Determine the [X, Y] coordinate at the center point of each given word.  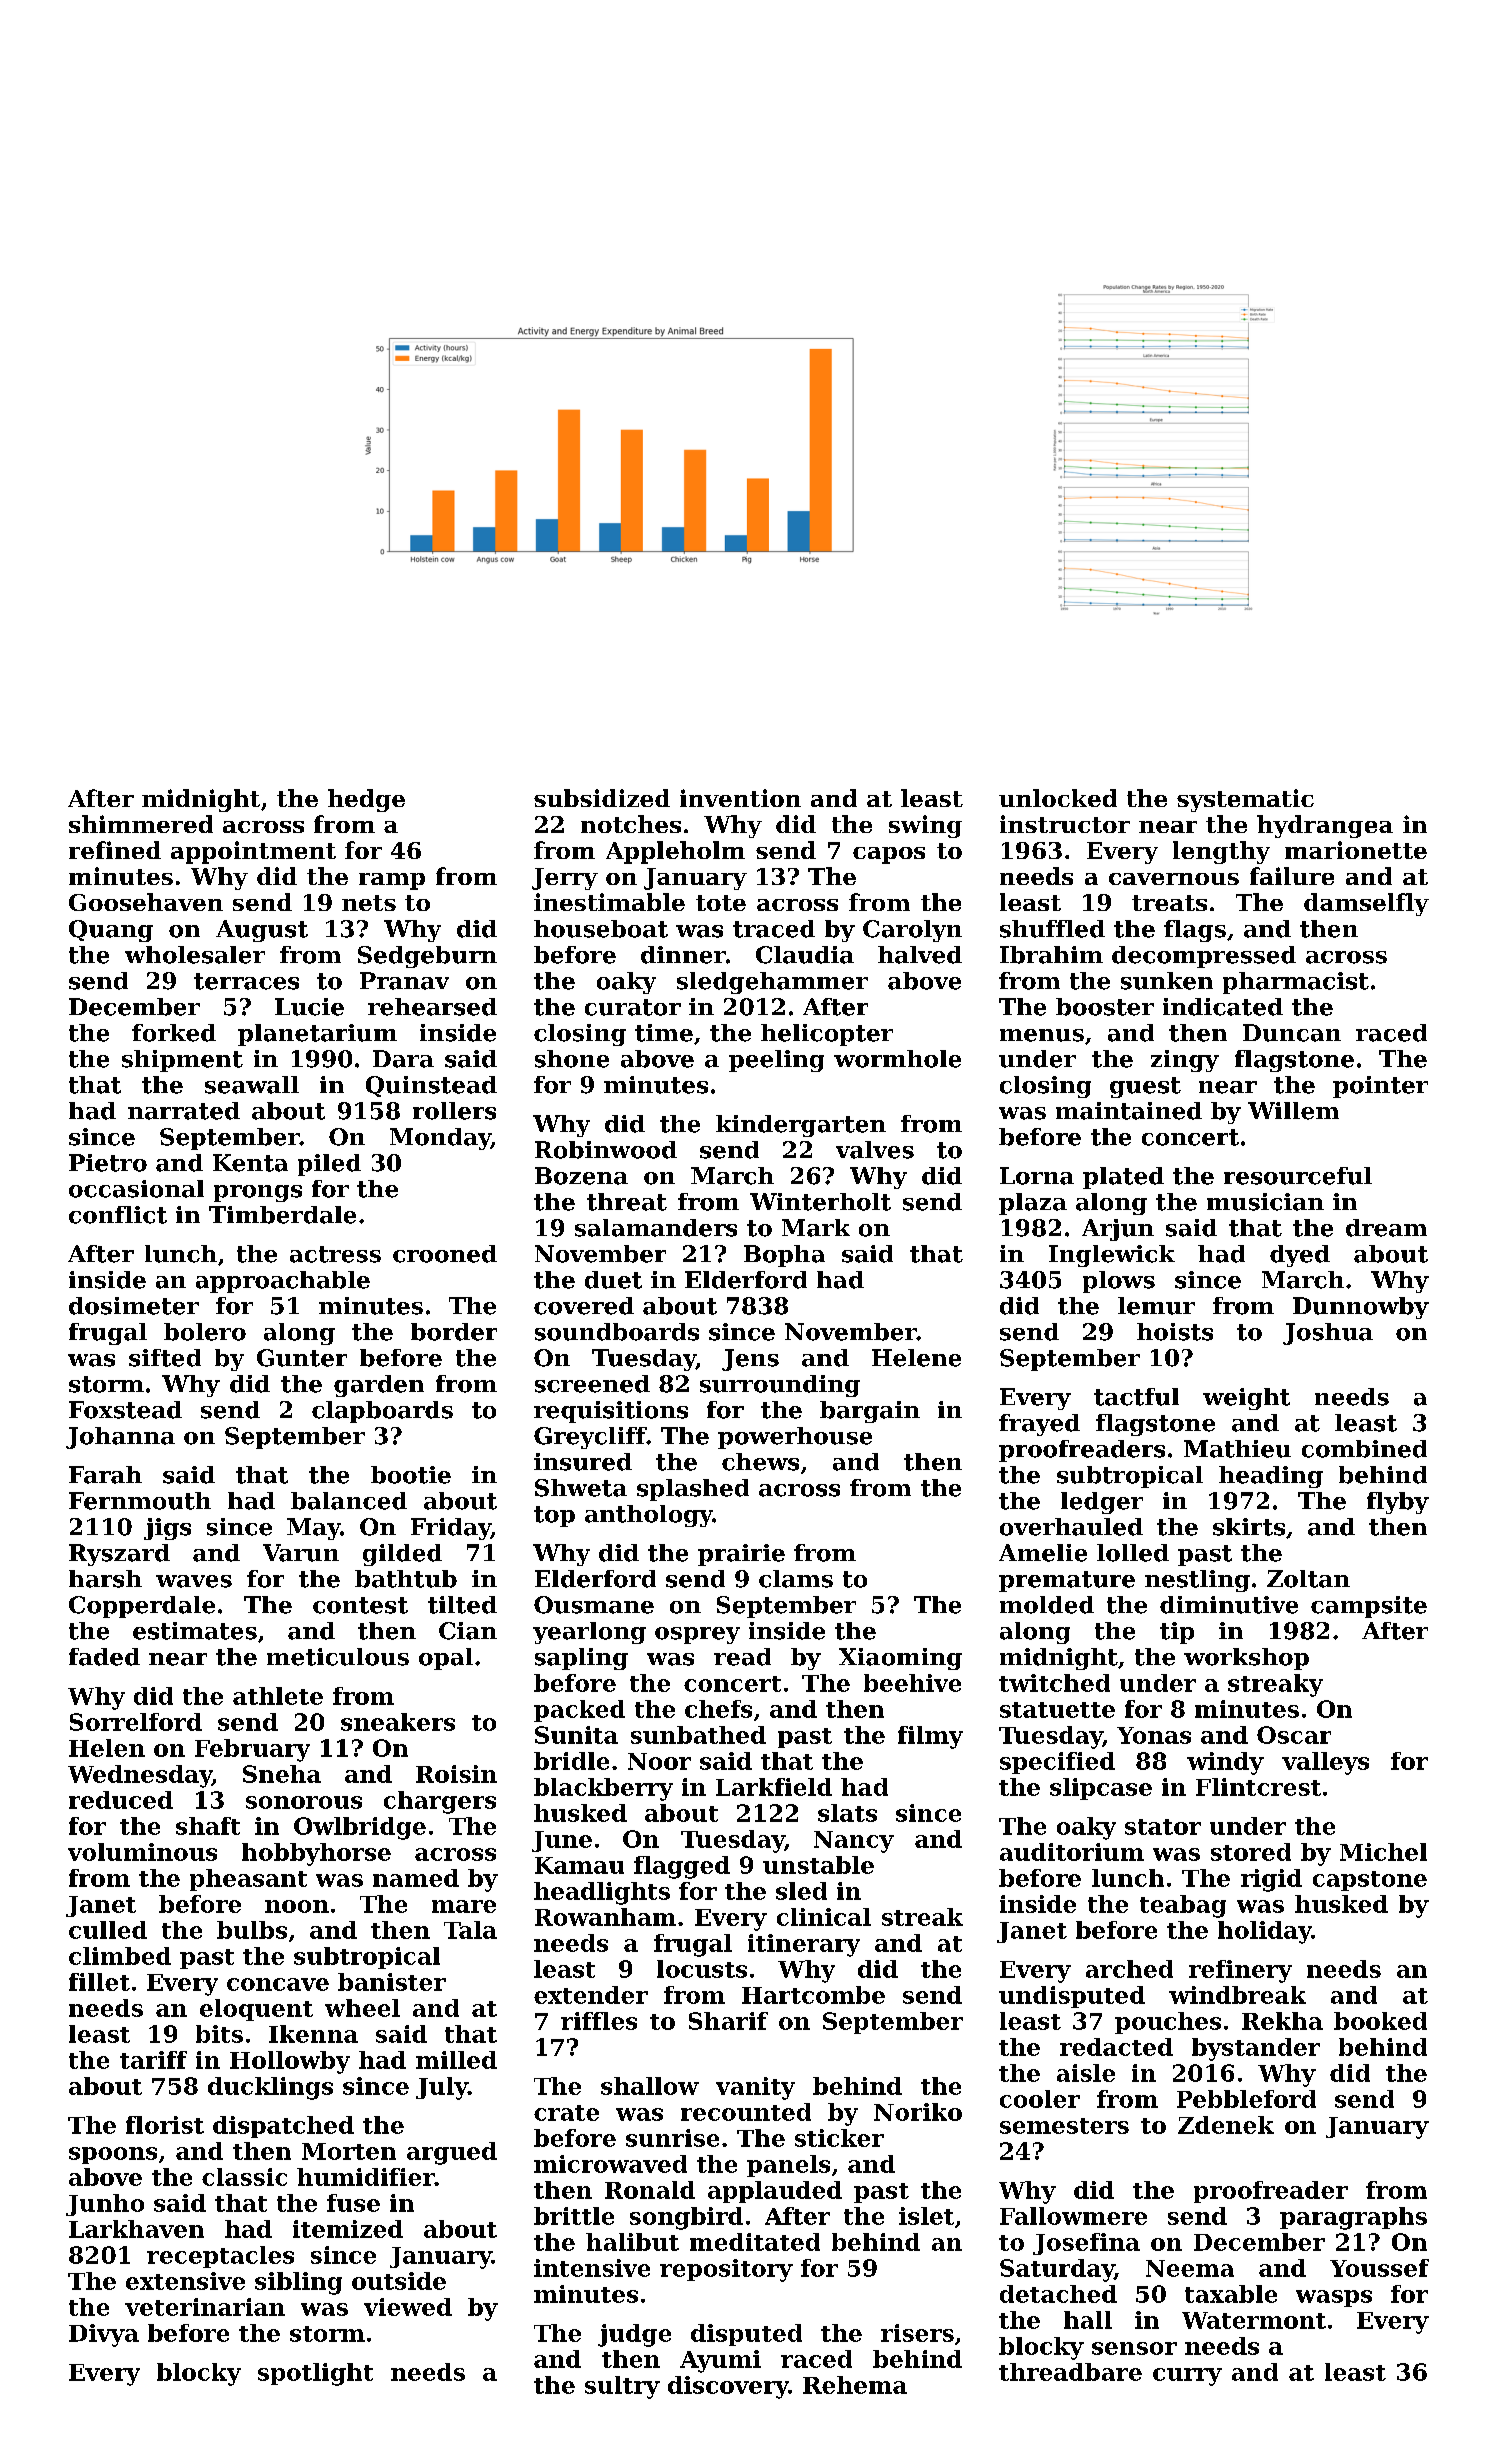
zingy [1185, 1061]
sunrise [672, 2138]
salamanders [656, 1228]
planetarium [317, 1035]
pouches [1168, 2023]
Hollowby [290, 2062]
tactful [1136, 1397]
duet [613, 1280]
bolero [205, 1332]
